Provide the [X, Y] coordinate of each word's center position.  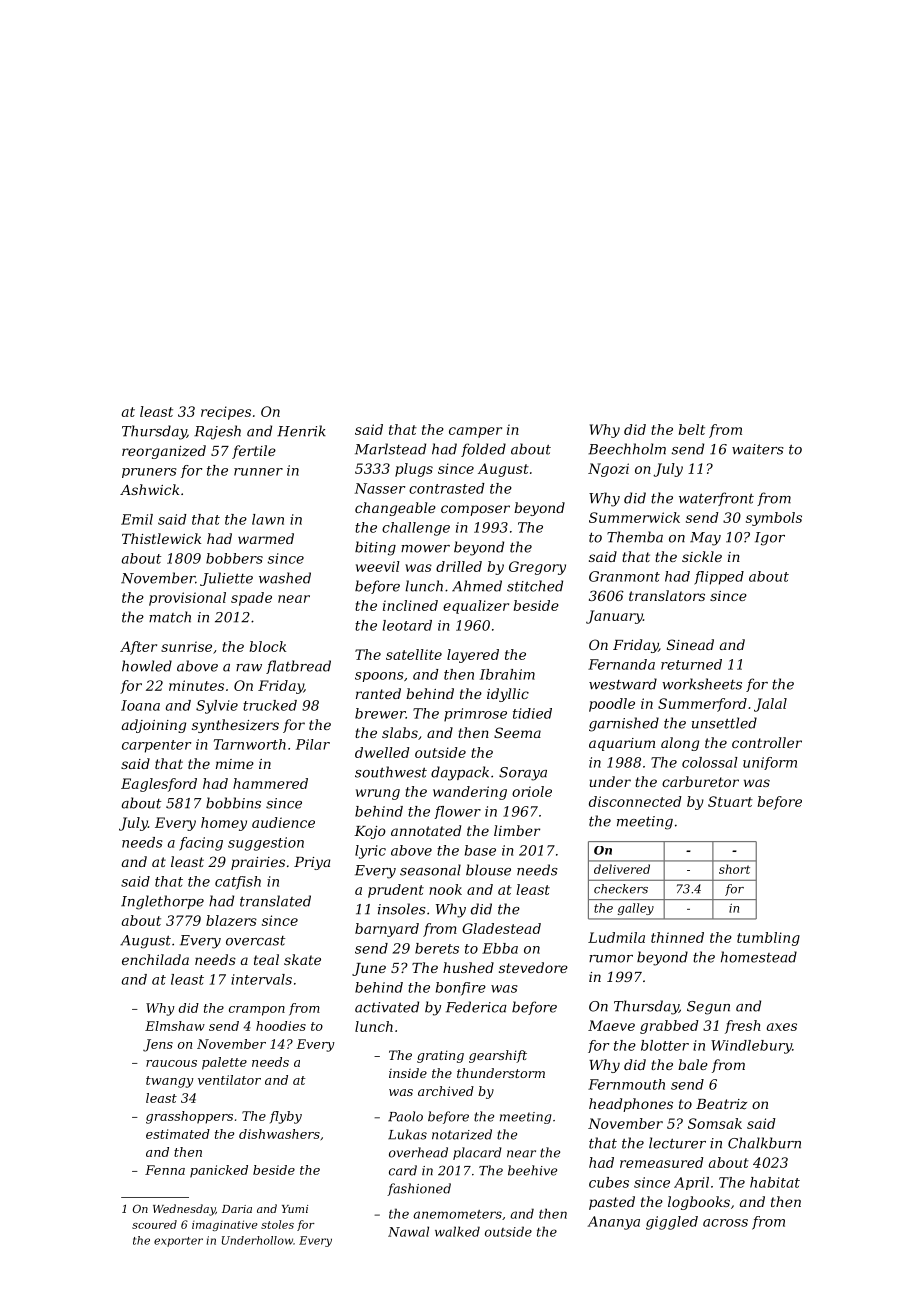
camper [475, 432]
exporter [178, 1242]
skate [302, 959]
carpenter [156, 746]
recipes [226, 413]
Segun [708, 1008]
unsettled [724, 723]
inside [408, 1073]
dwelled [382, 752]
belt [691, 429]
